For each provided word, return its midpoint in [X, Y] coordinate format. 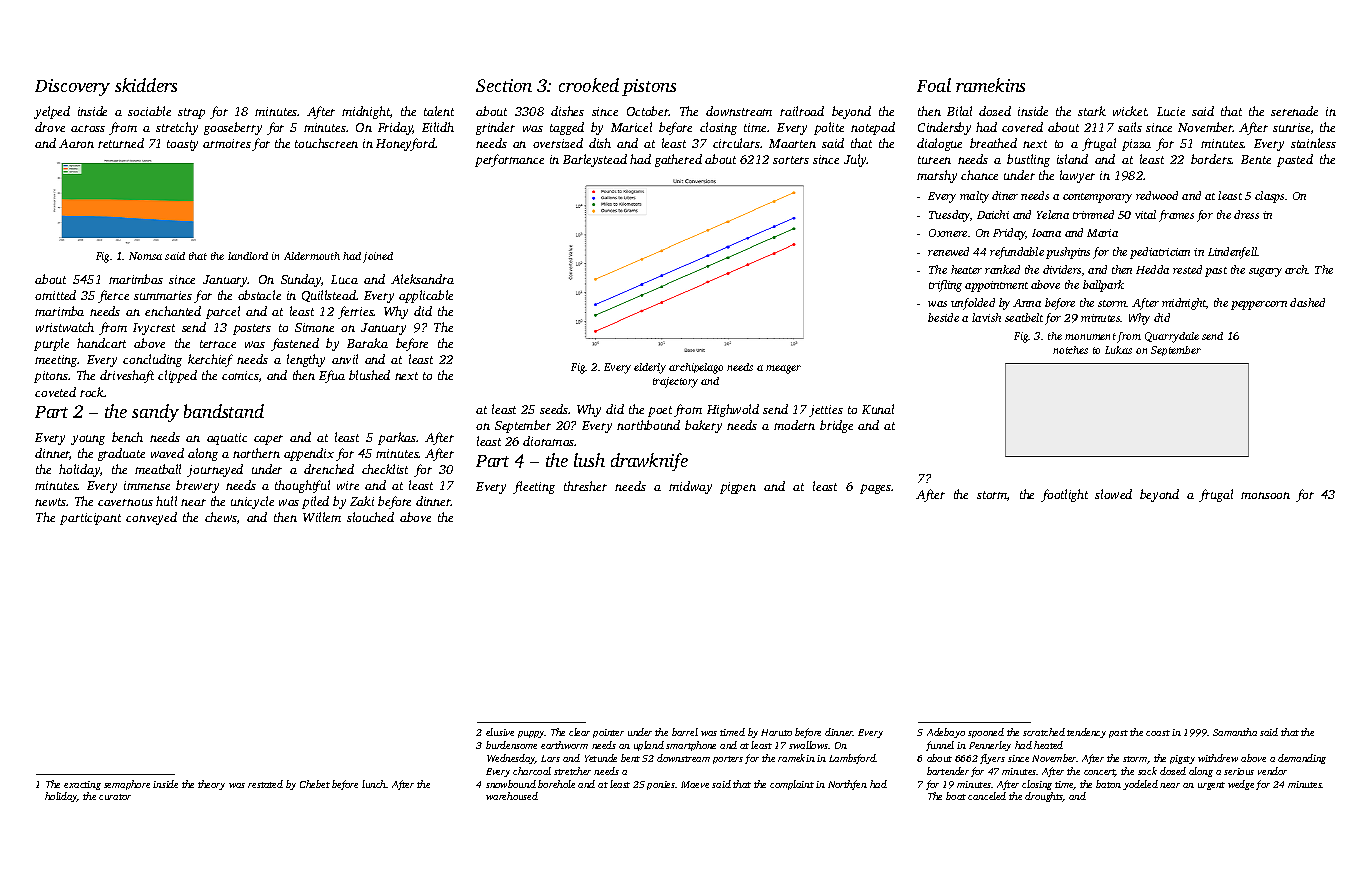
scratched [1044, 732]
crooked [589, 85]
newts [50, 502]
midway [690, 487]
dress [1246, 214]
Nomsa [145, 256]
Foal [934, 85]
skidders [146, 85]
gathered [678, 160]
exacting [82, 785]
